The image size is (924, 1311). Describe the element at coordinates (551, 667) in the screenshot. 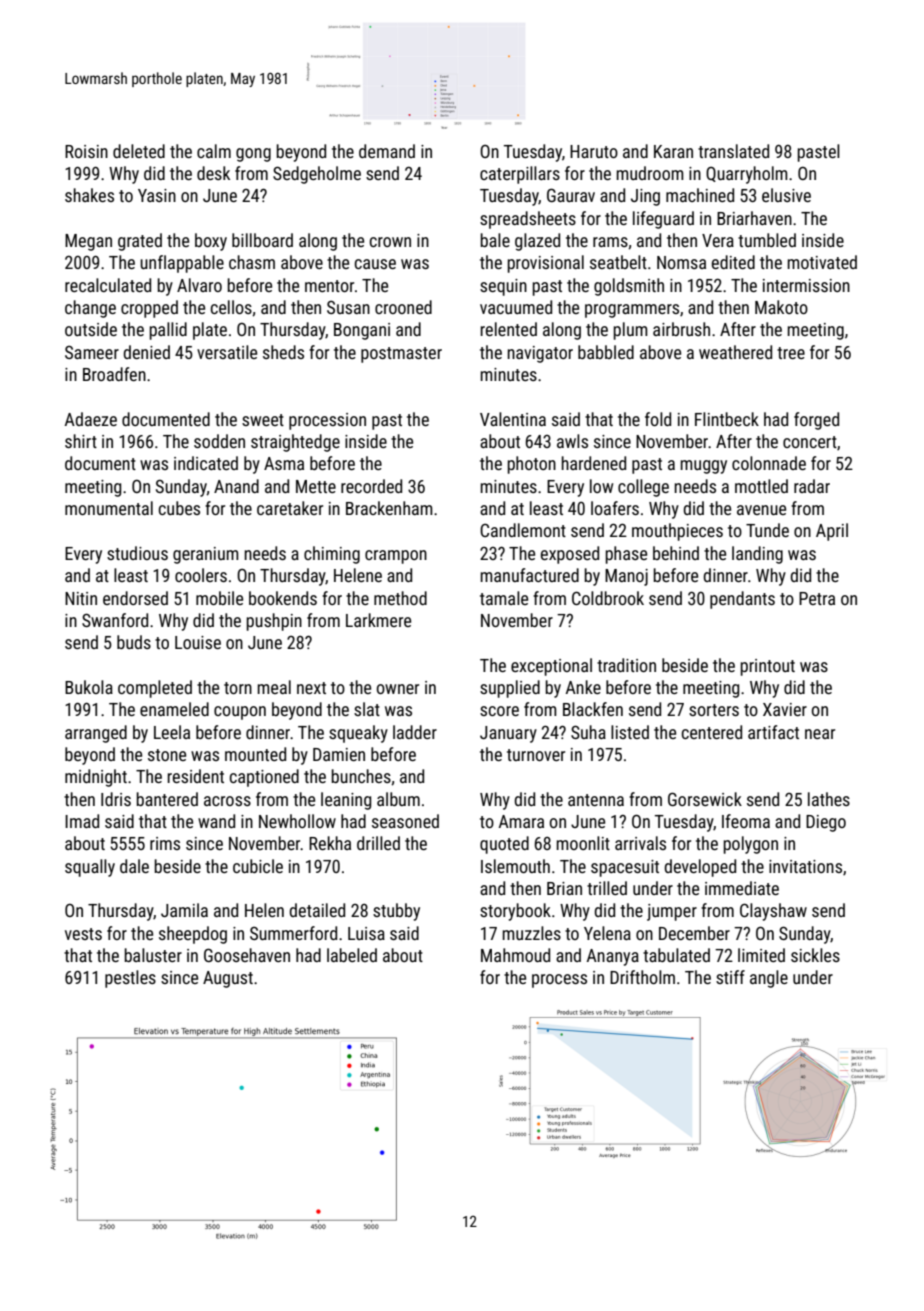

I see `exceptional` at that location.
